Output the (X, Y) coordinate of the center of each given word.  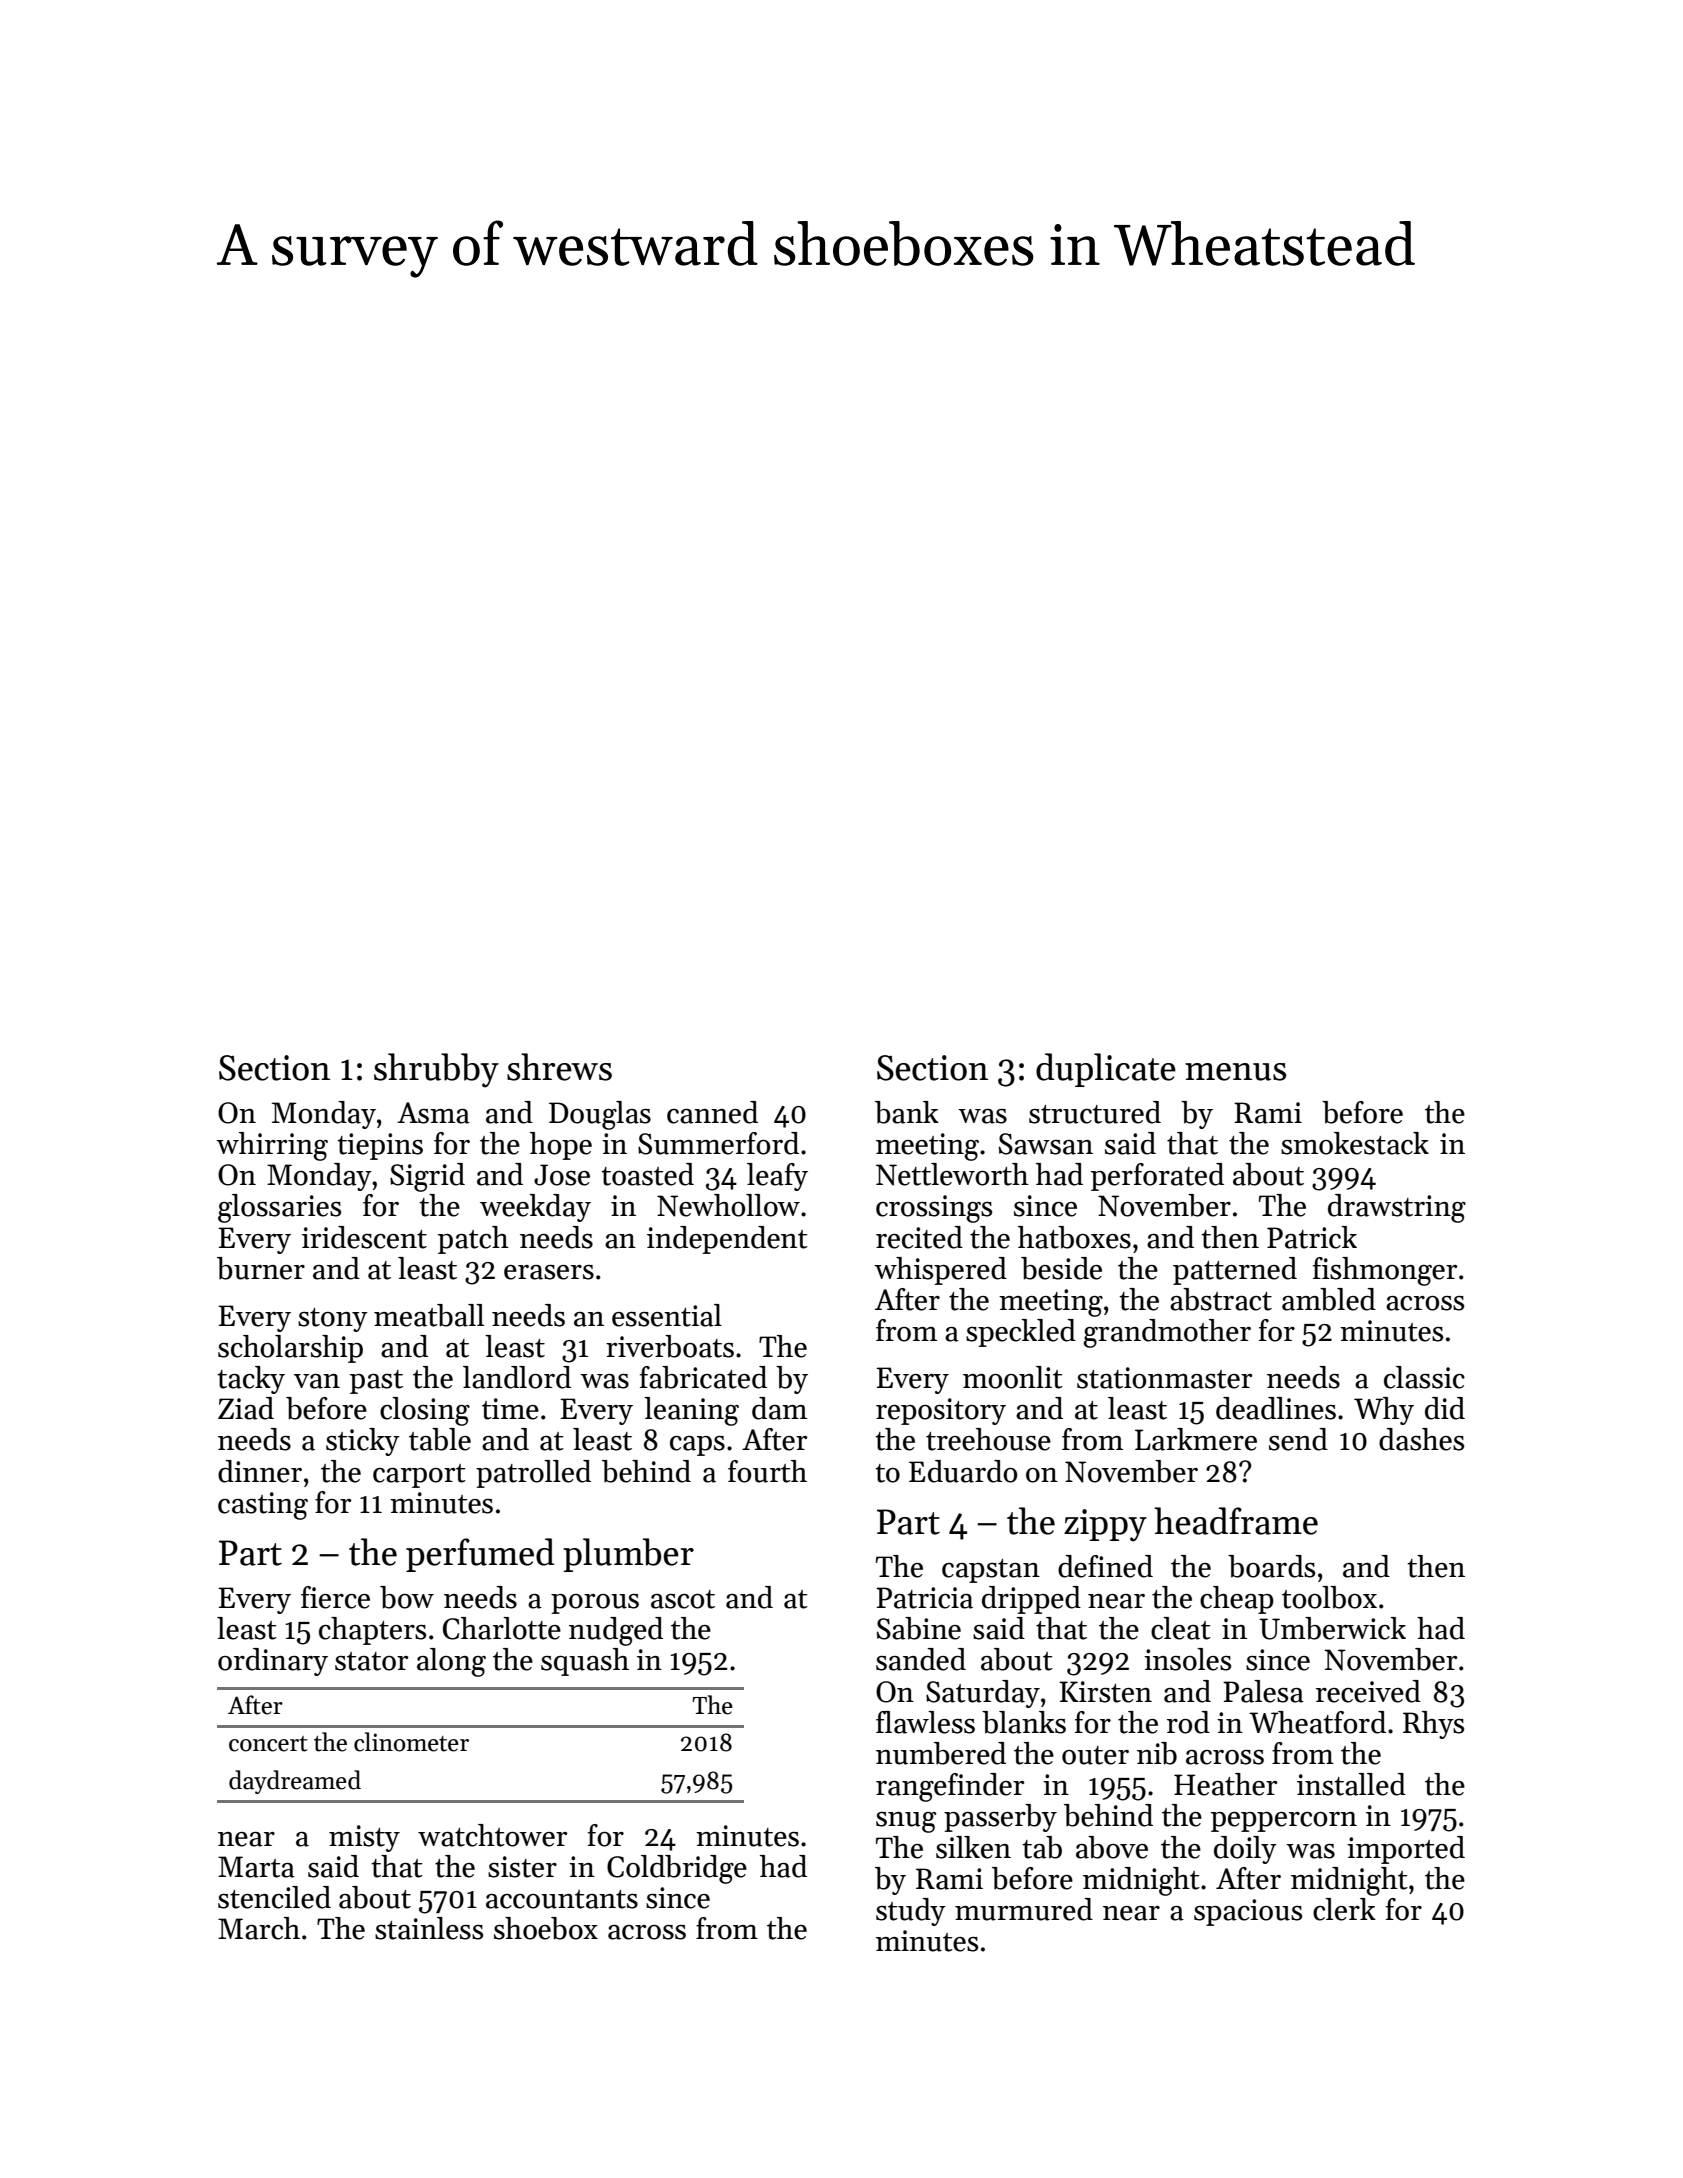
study (911, 1912)
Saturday (983, 1694)
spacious (1248, 1912)
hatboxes (1074, 1237)
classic (1424, 1377)
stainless (429, 1928)
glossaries (279, 1208)
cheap (1237, 1600)
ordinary (273, 1662)
